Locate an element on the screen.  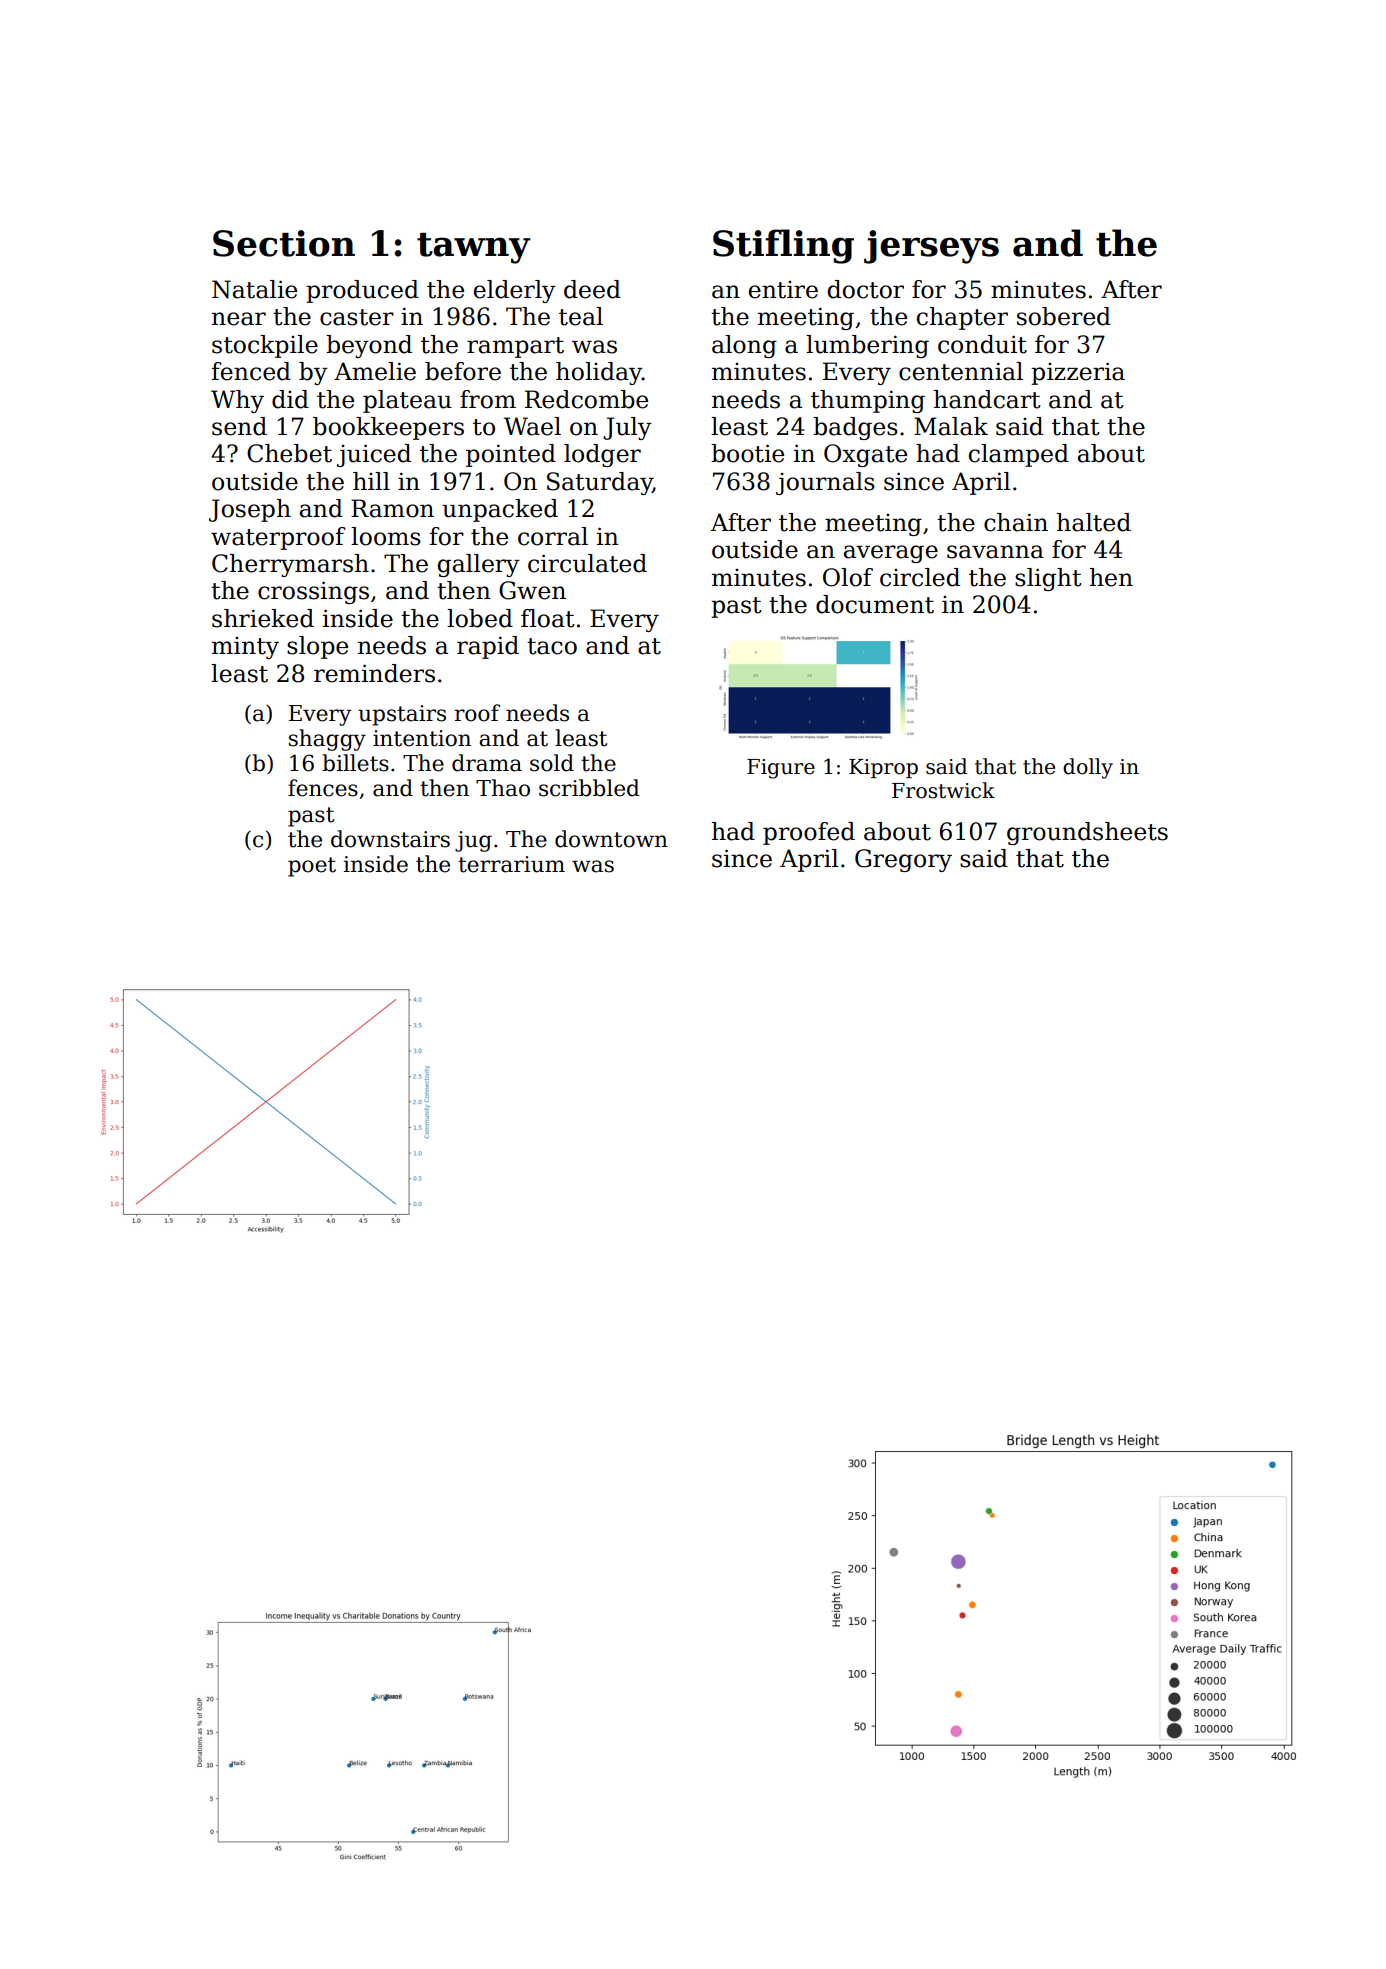
jerseys is located at coordinates (931, 247).
